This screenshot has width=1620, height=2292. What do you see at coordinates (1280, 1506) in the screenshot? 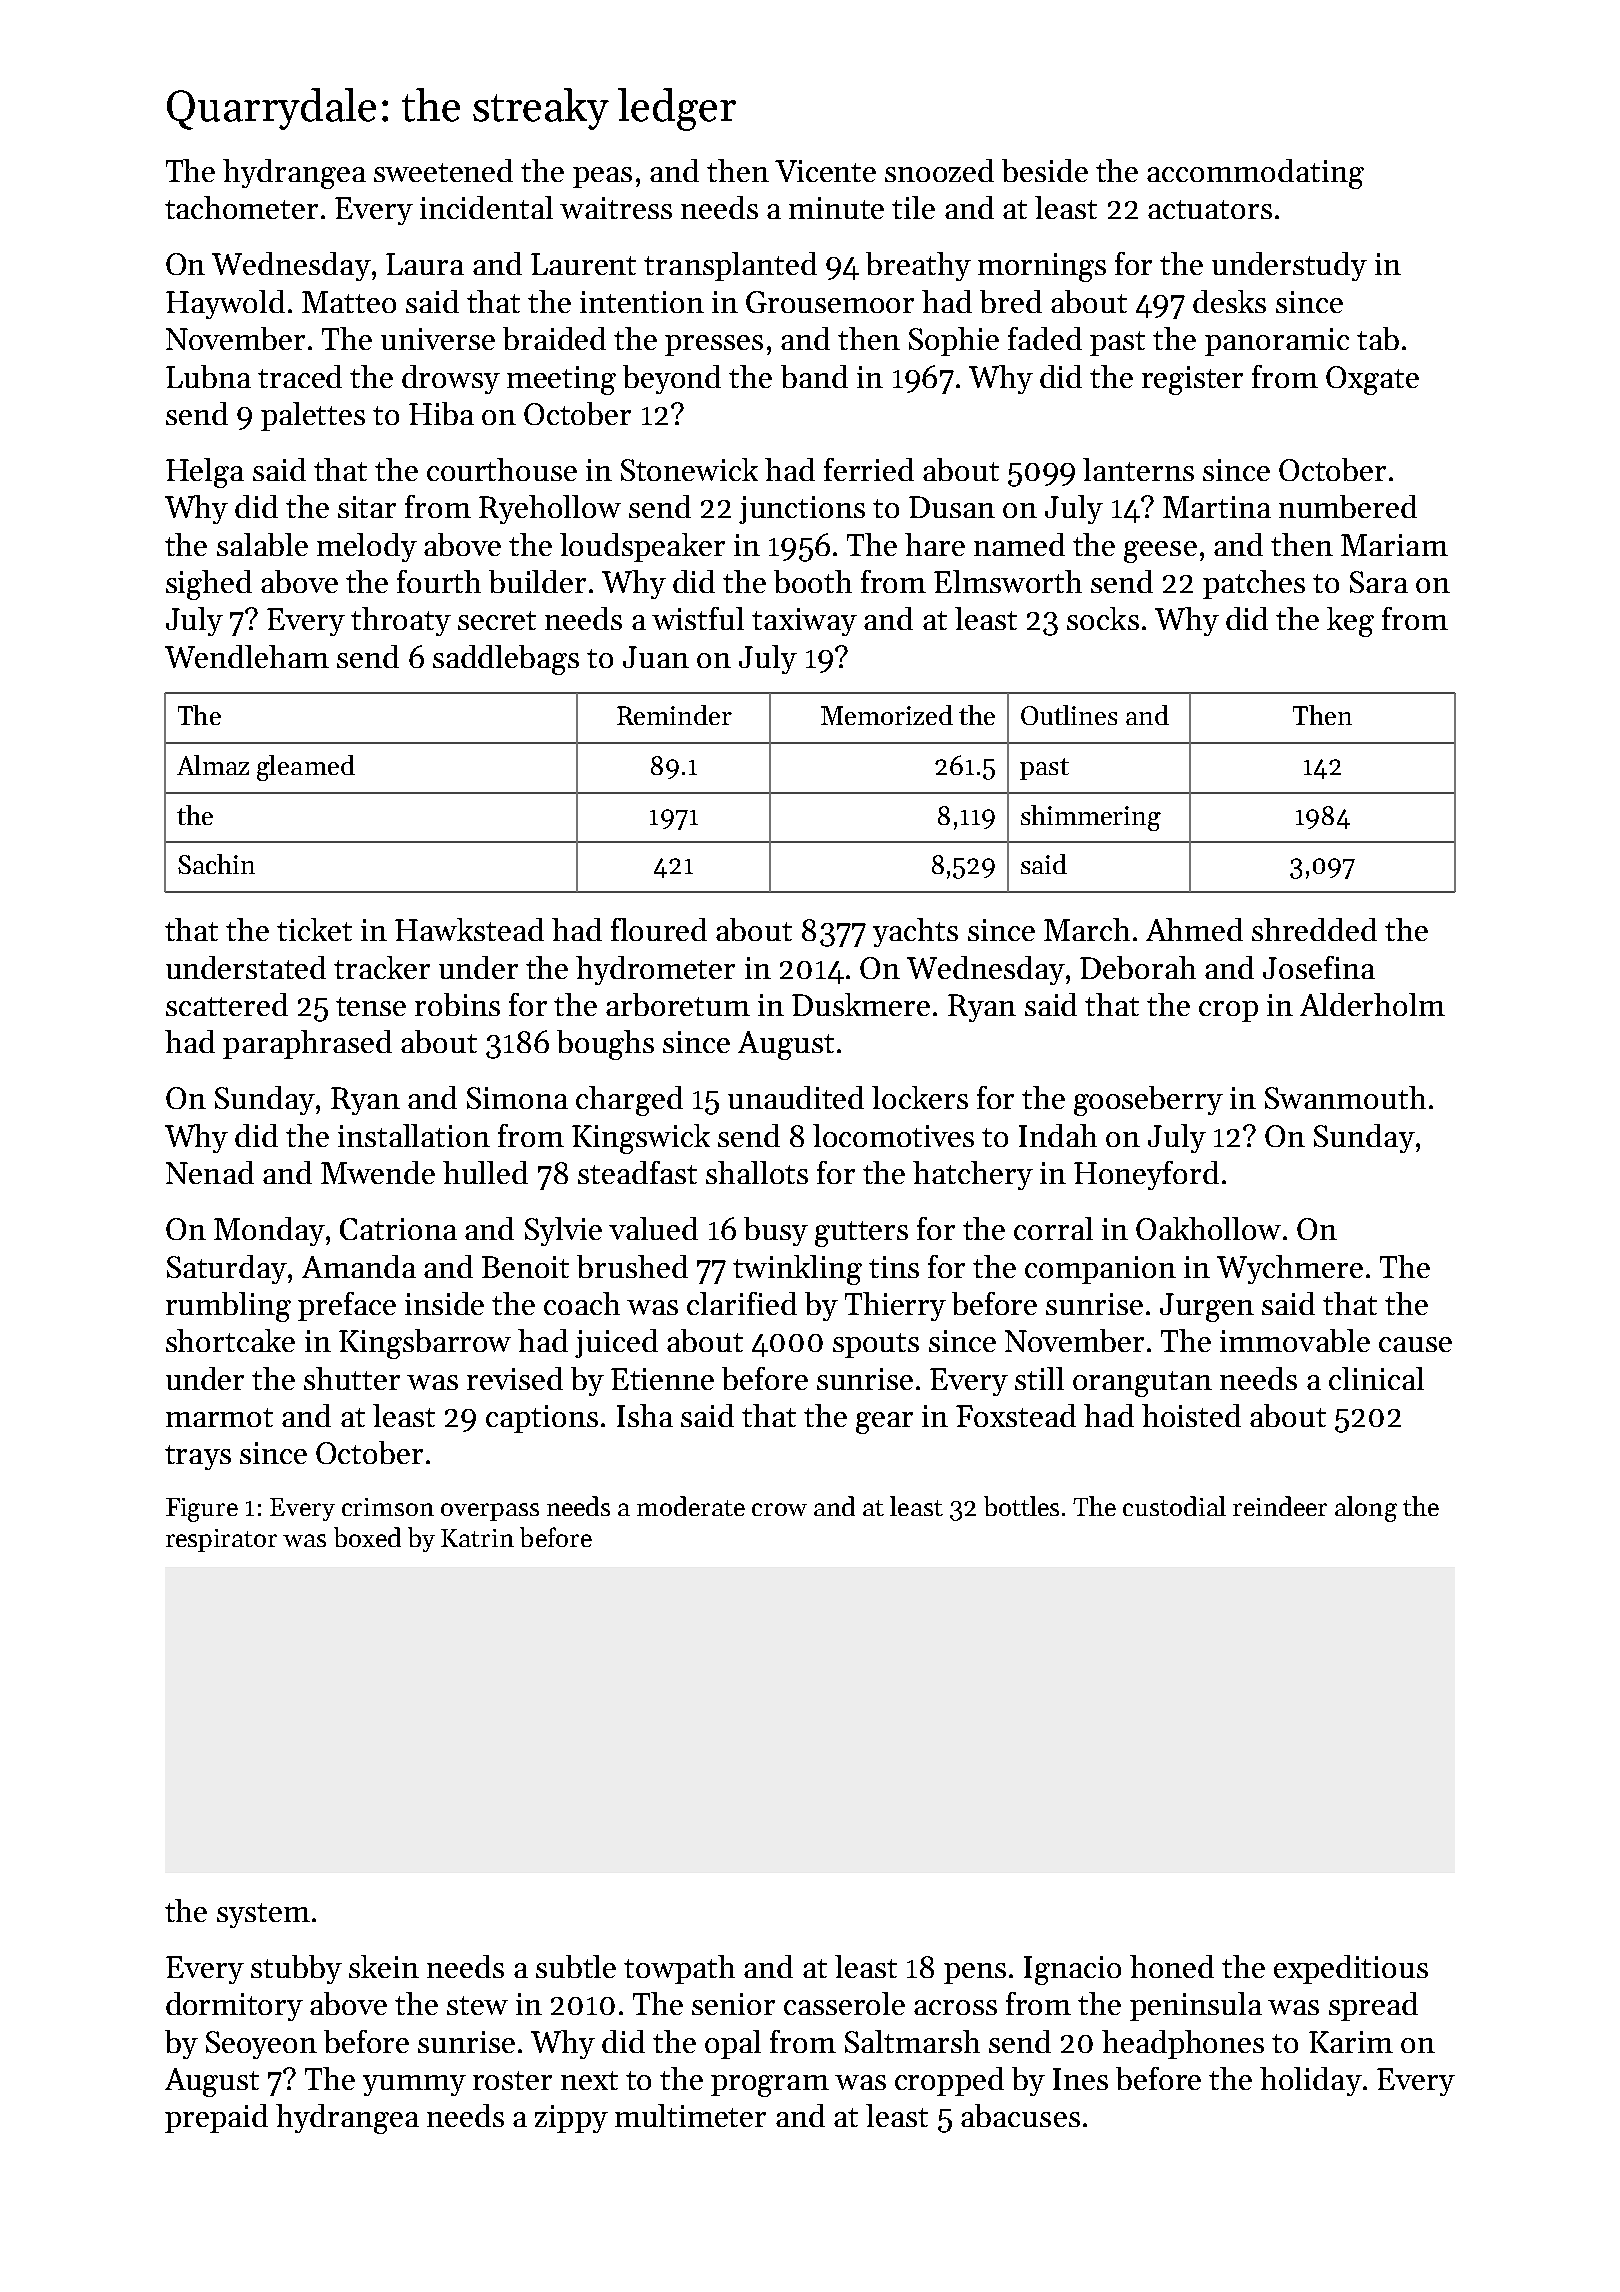
I see `reindeer` at bounding box center [1280, 1506].
